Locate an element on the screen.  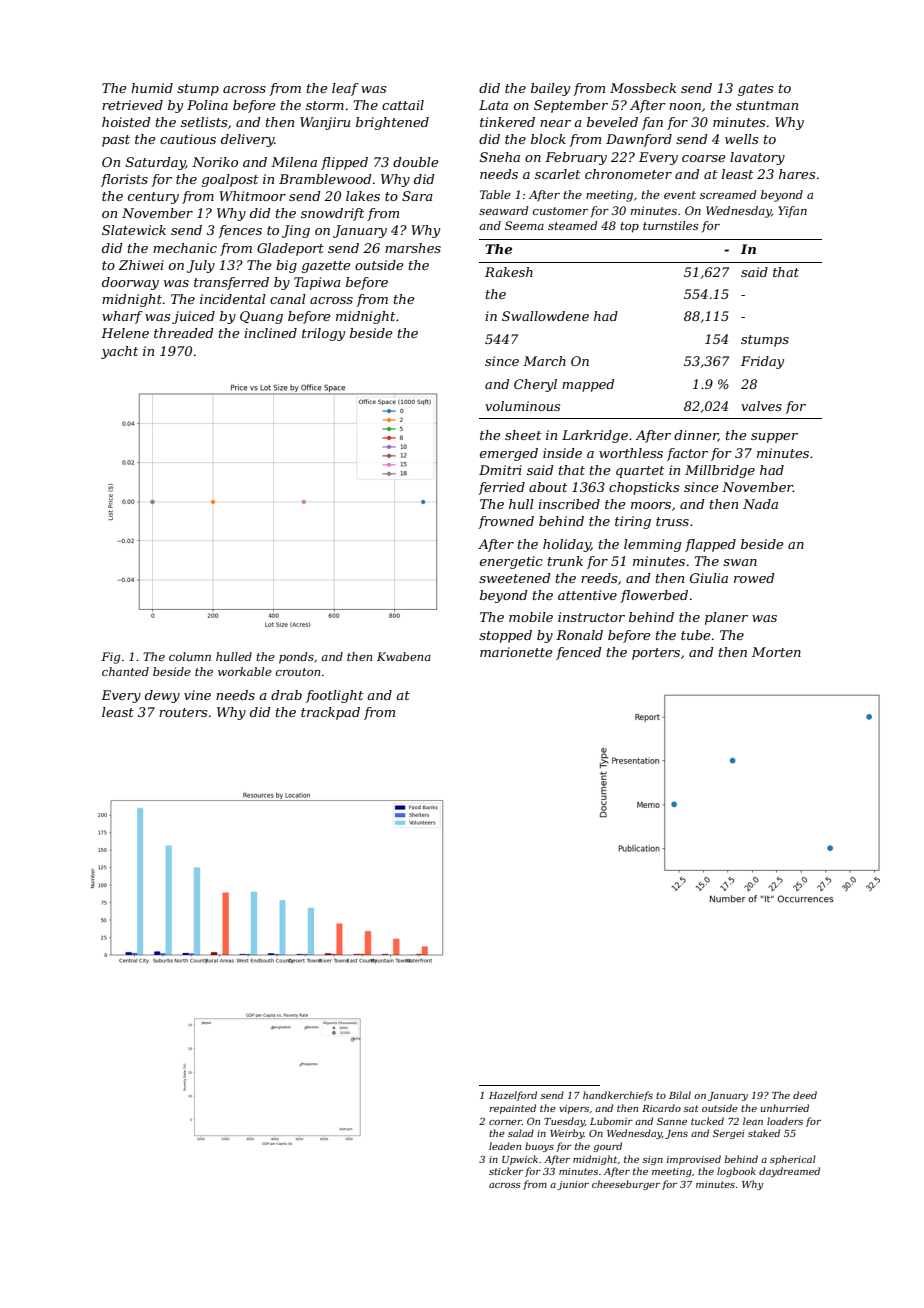
dewy is located at coordinates (162, 696).
